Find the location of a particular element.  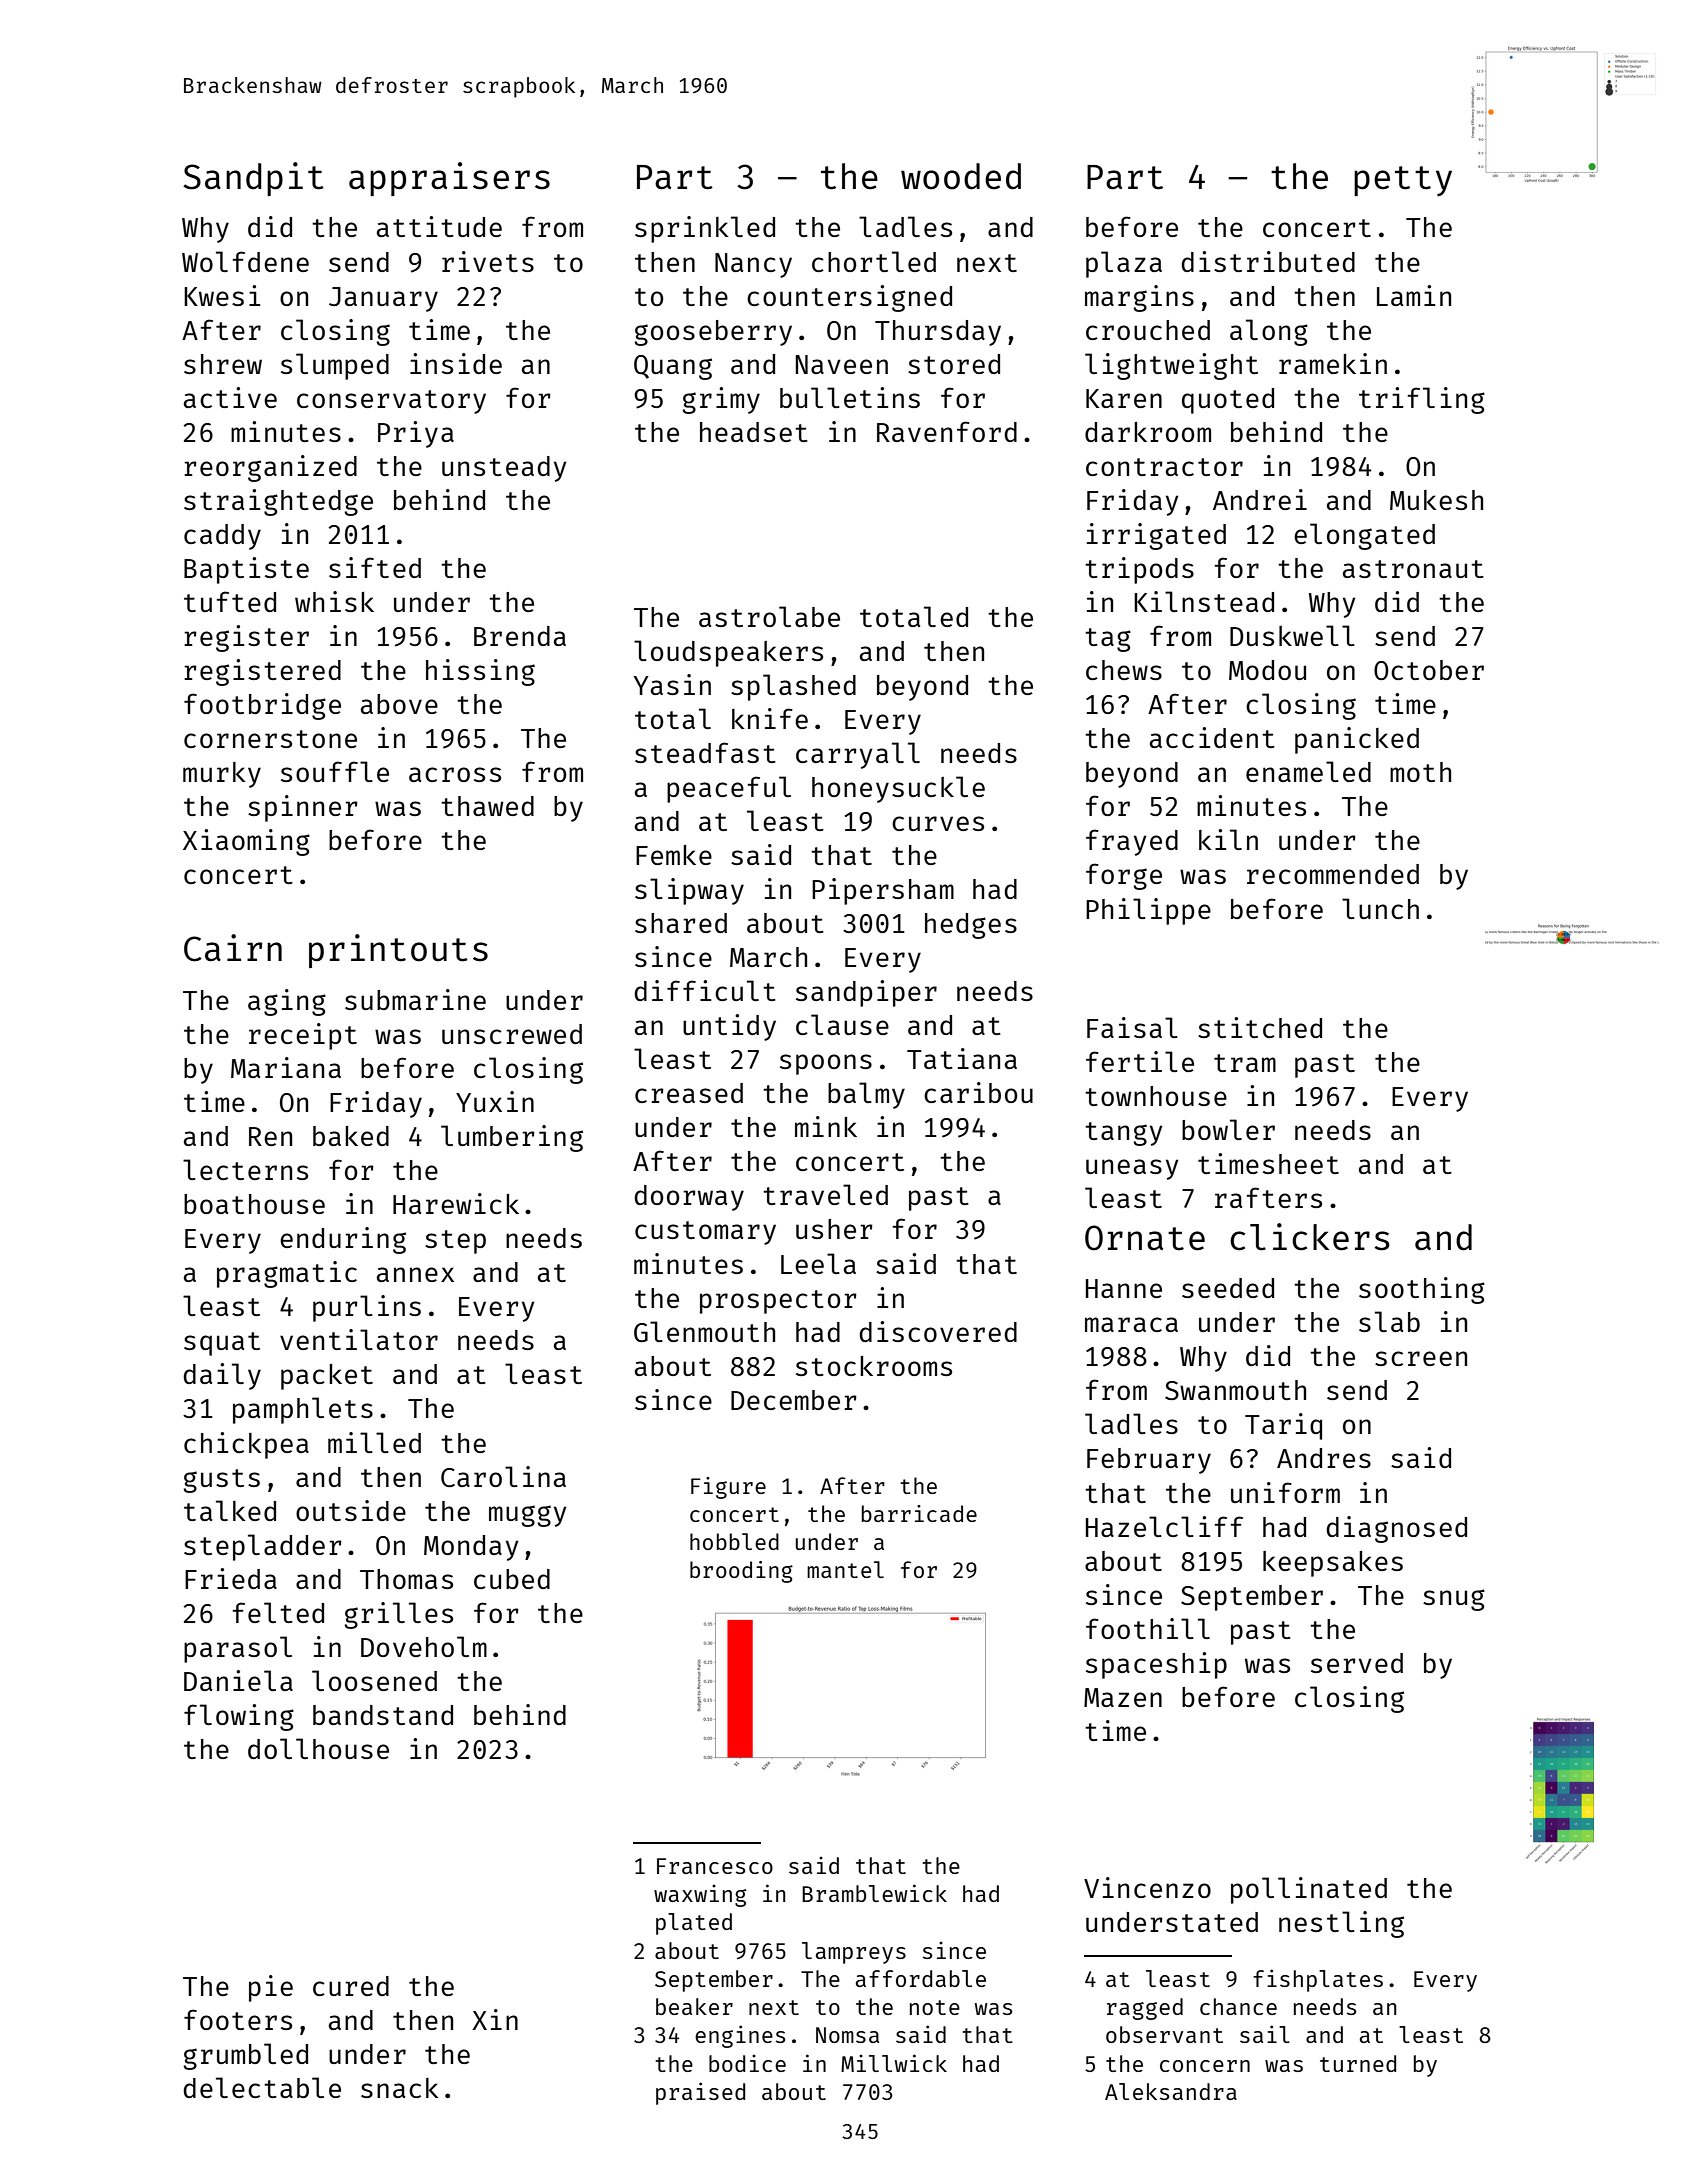

cured is located at coordinates (351, 1986).
